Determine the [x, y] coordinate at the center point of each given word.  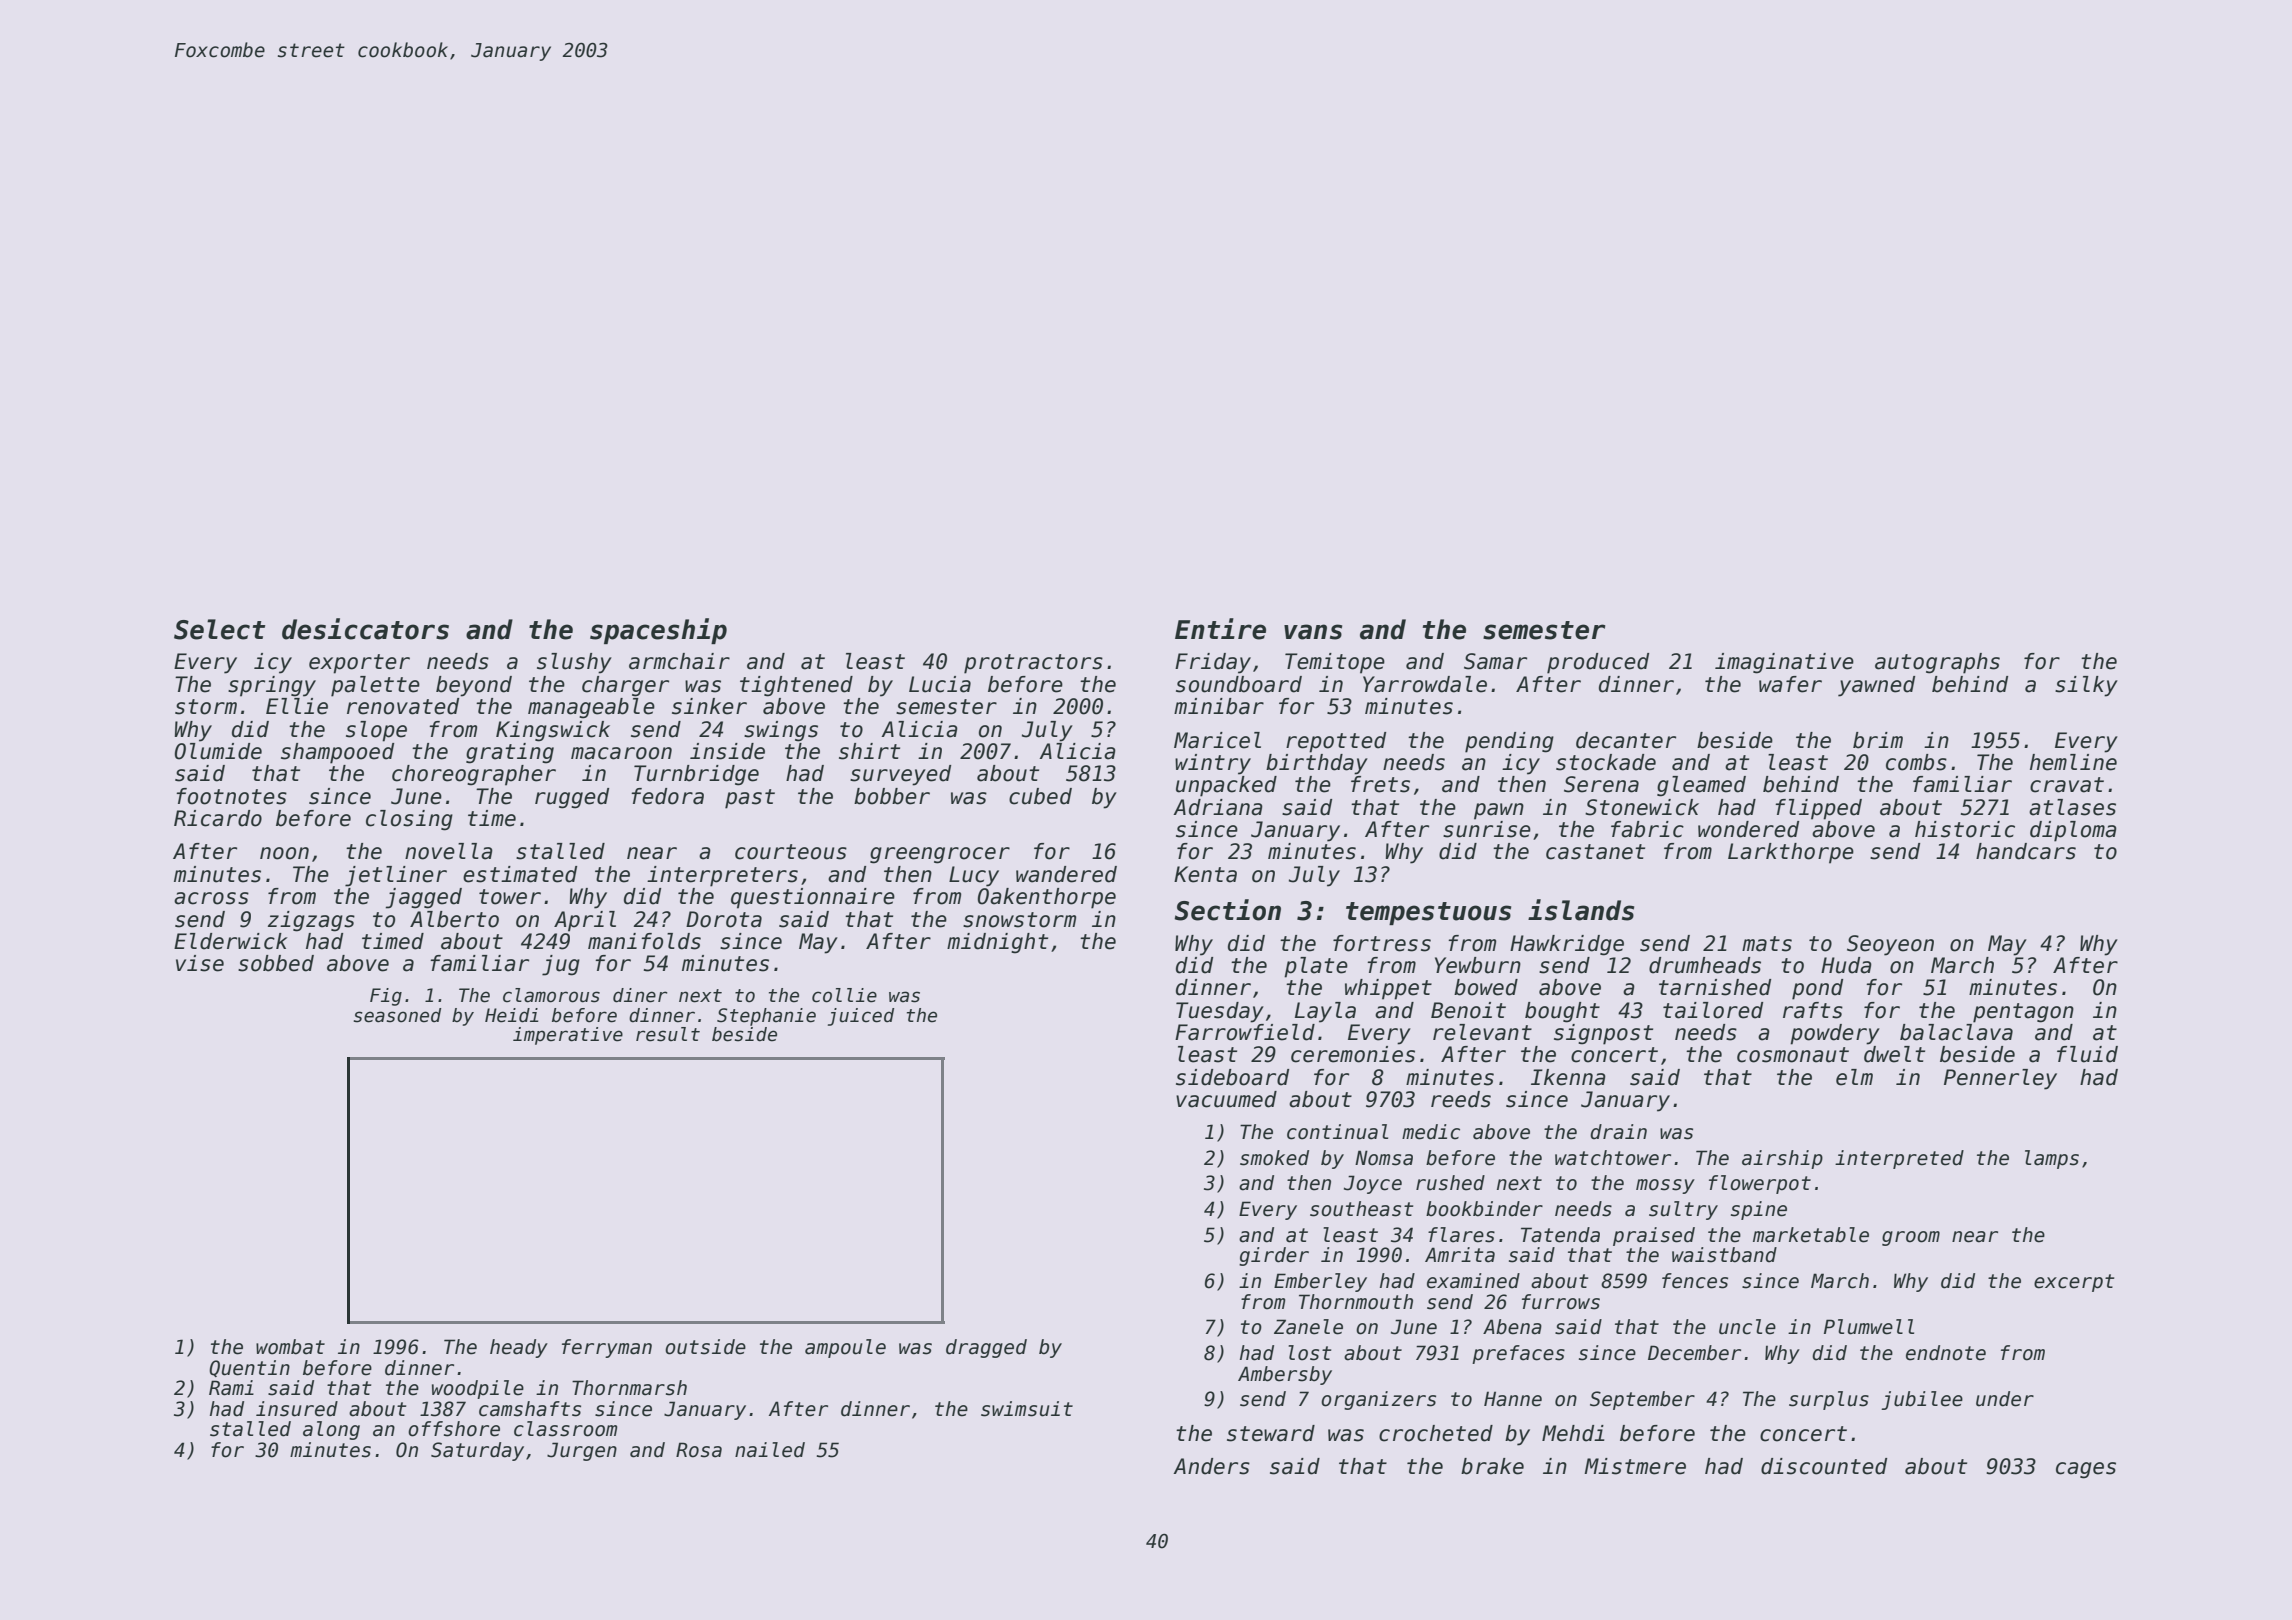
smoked [1274, 1158]
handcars [2026, 851]
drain [1618, 1132]
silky [2086, 686]
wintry [1213, 764]
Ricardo [218, 818]
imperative [568, 1036]
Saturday [477, 1451]
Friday [1213, 663]
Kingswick [553, 731]
